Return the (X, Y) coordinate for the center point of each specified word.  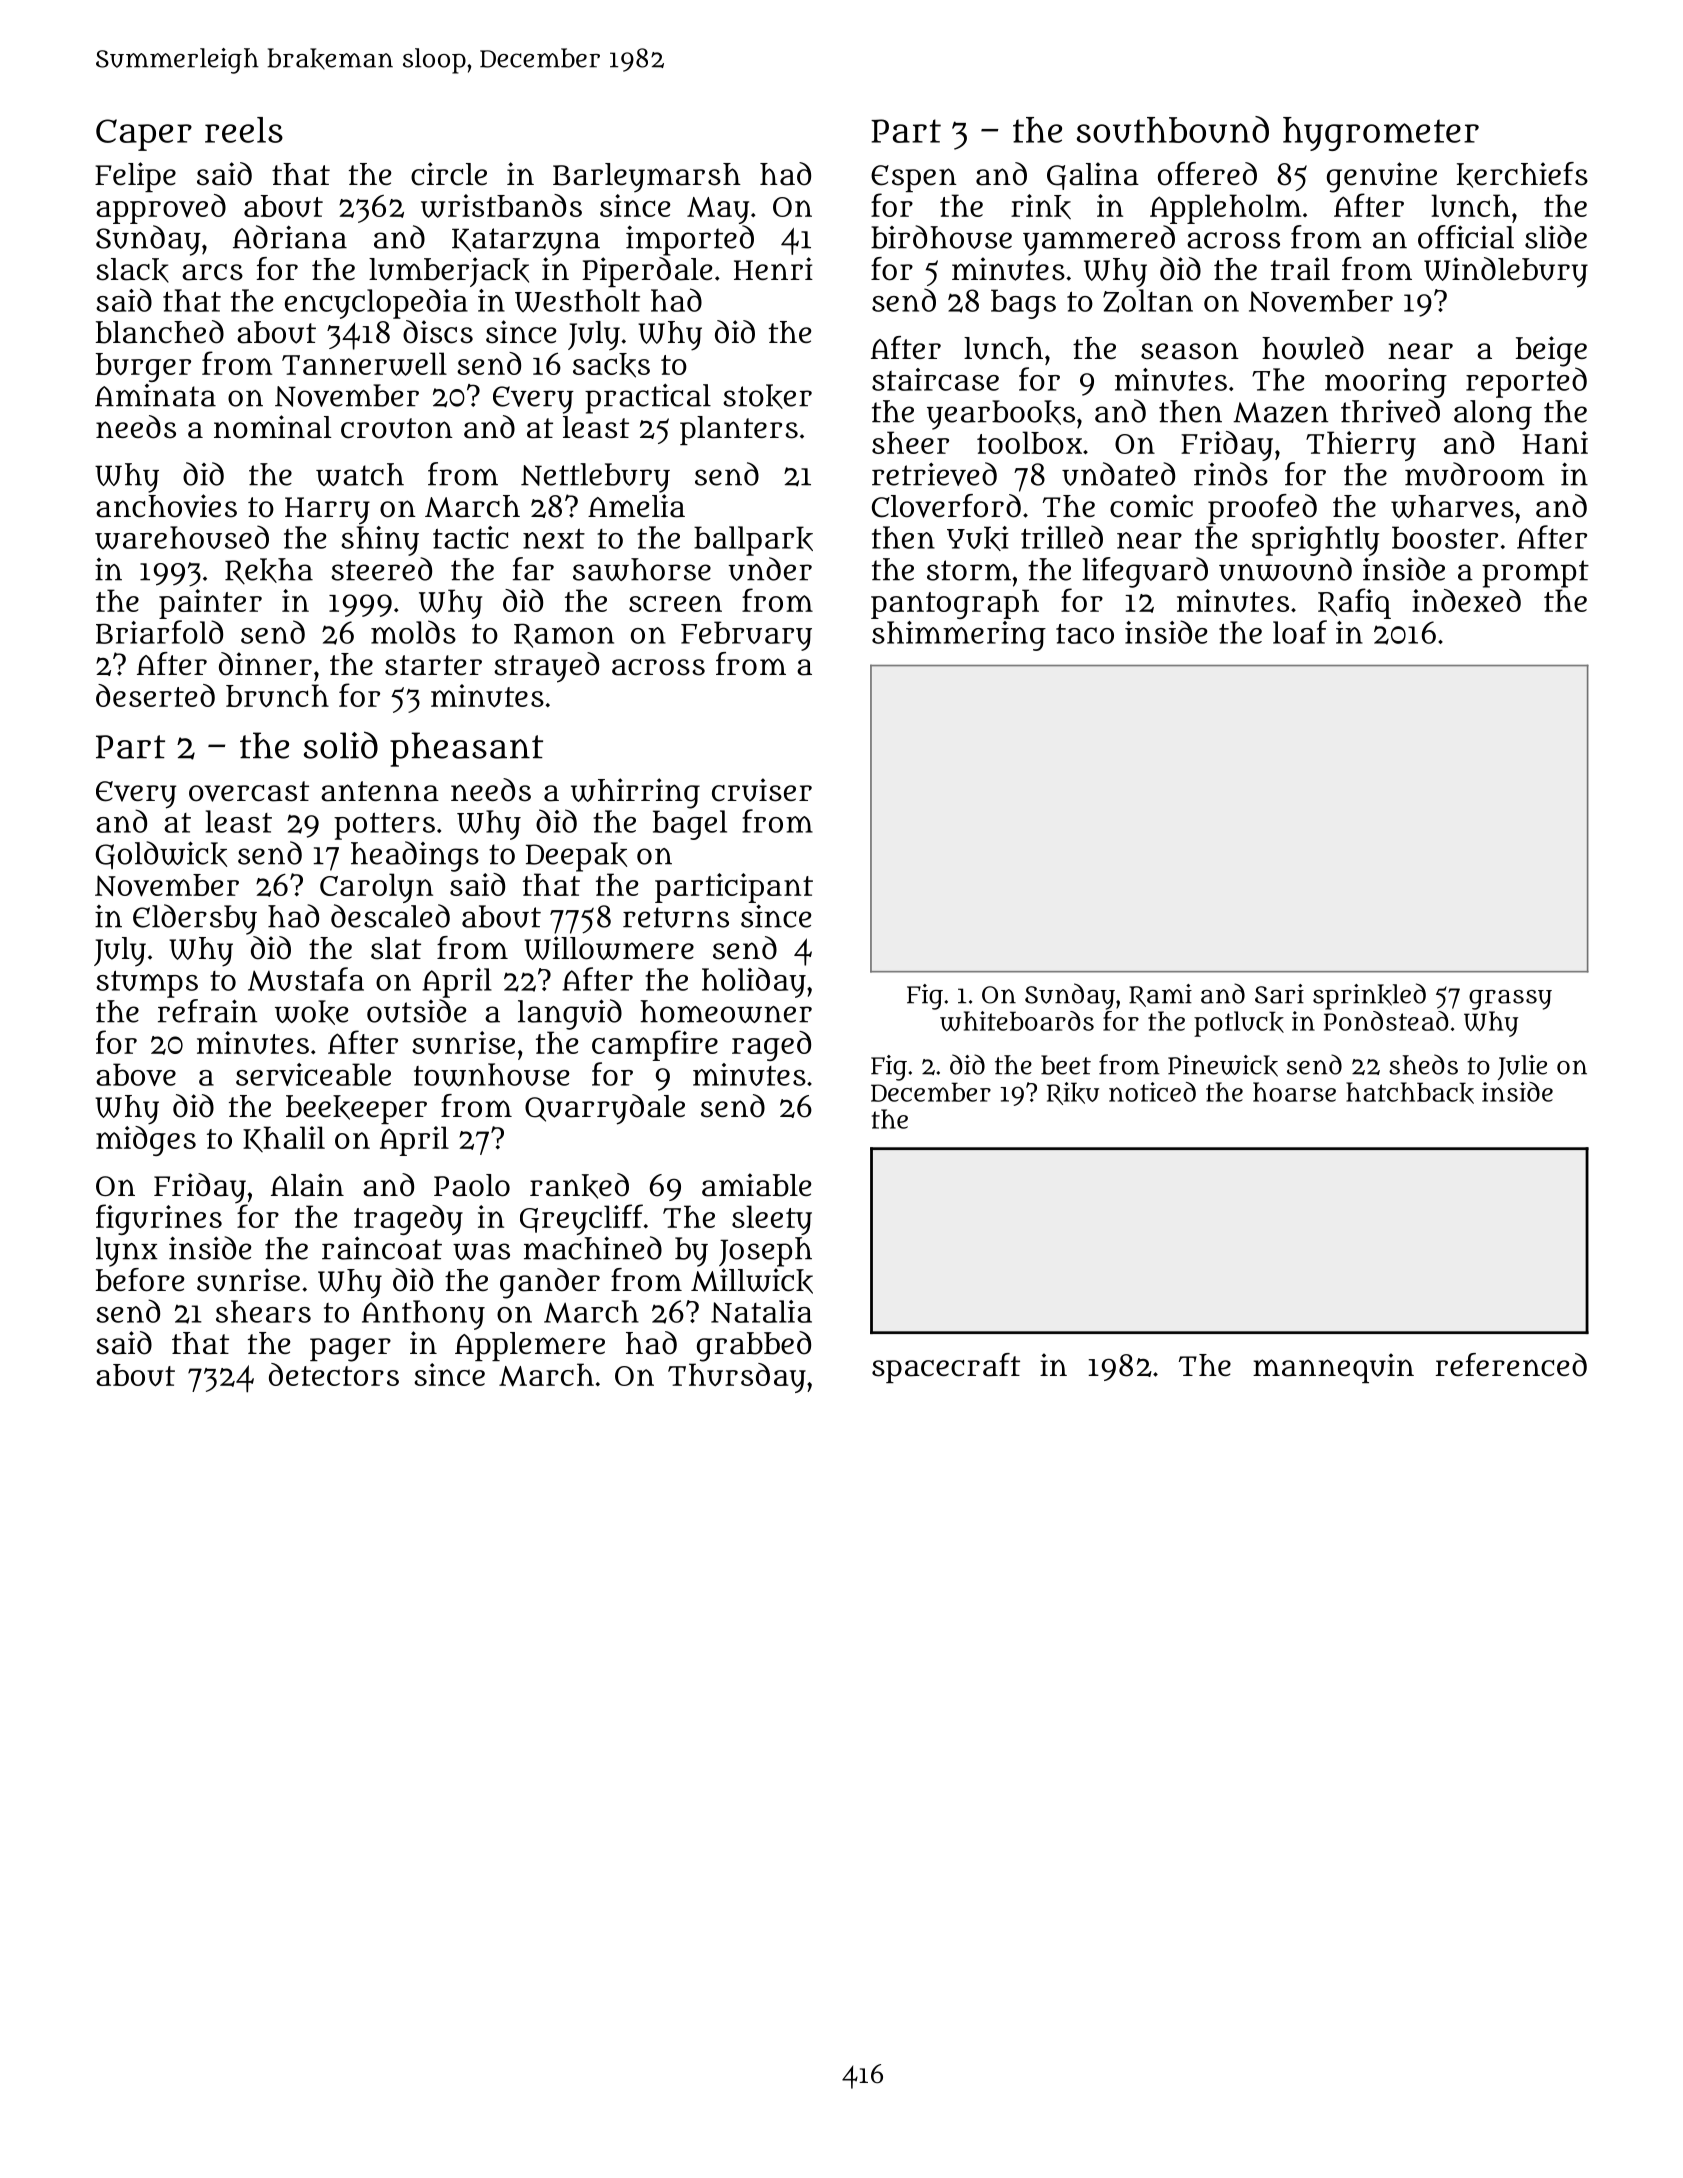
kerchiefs (1522, 175)
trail (1300, 269)
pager (350, 1350)
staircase (935, 379)
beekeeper (356, 1109)
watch (360, 474)
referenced (1511, 1365)
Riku (1073, 1093)
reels (244, 130)
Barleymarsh (647, 178)
